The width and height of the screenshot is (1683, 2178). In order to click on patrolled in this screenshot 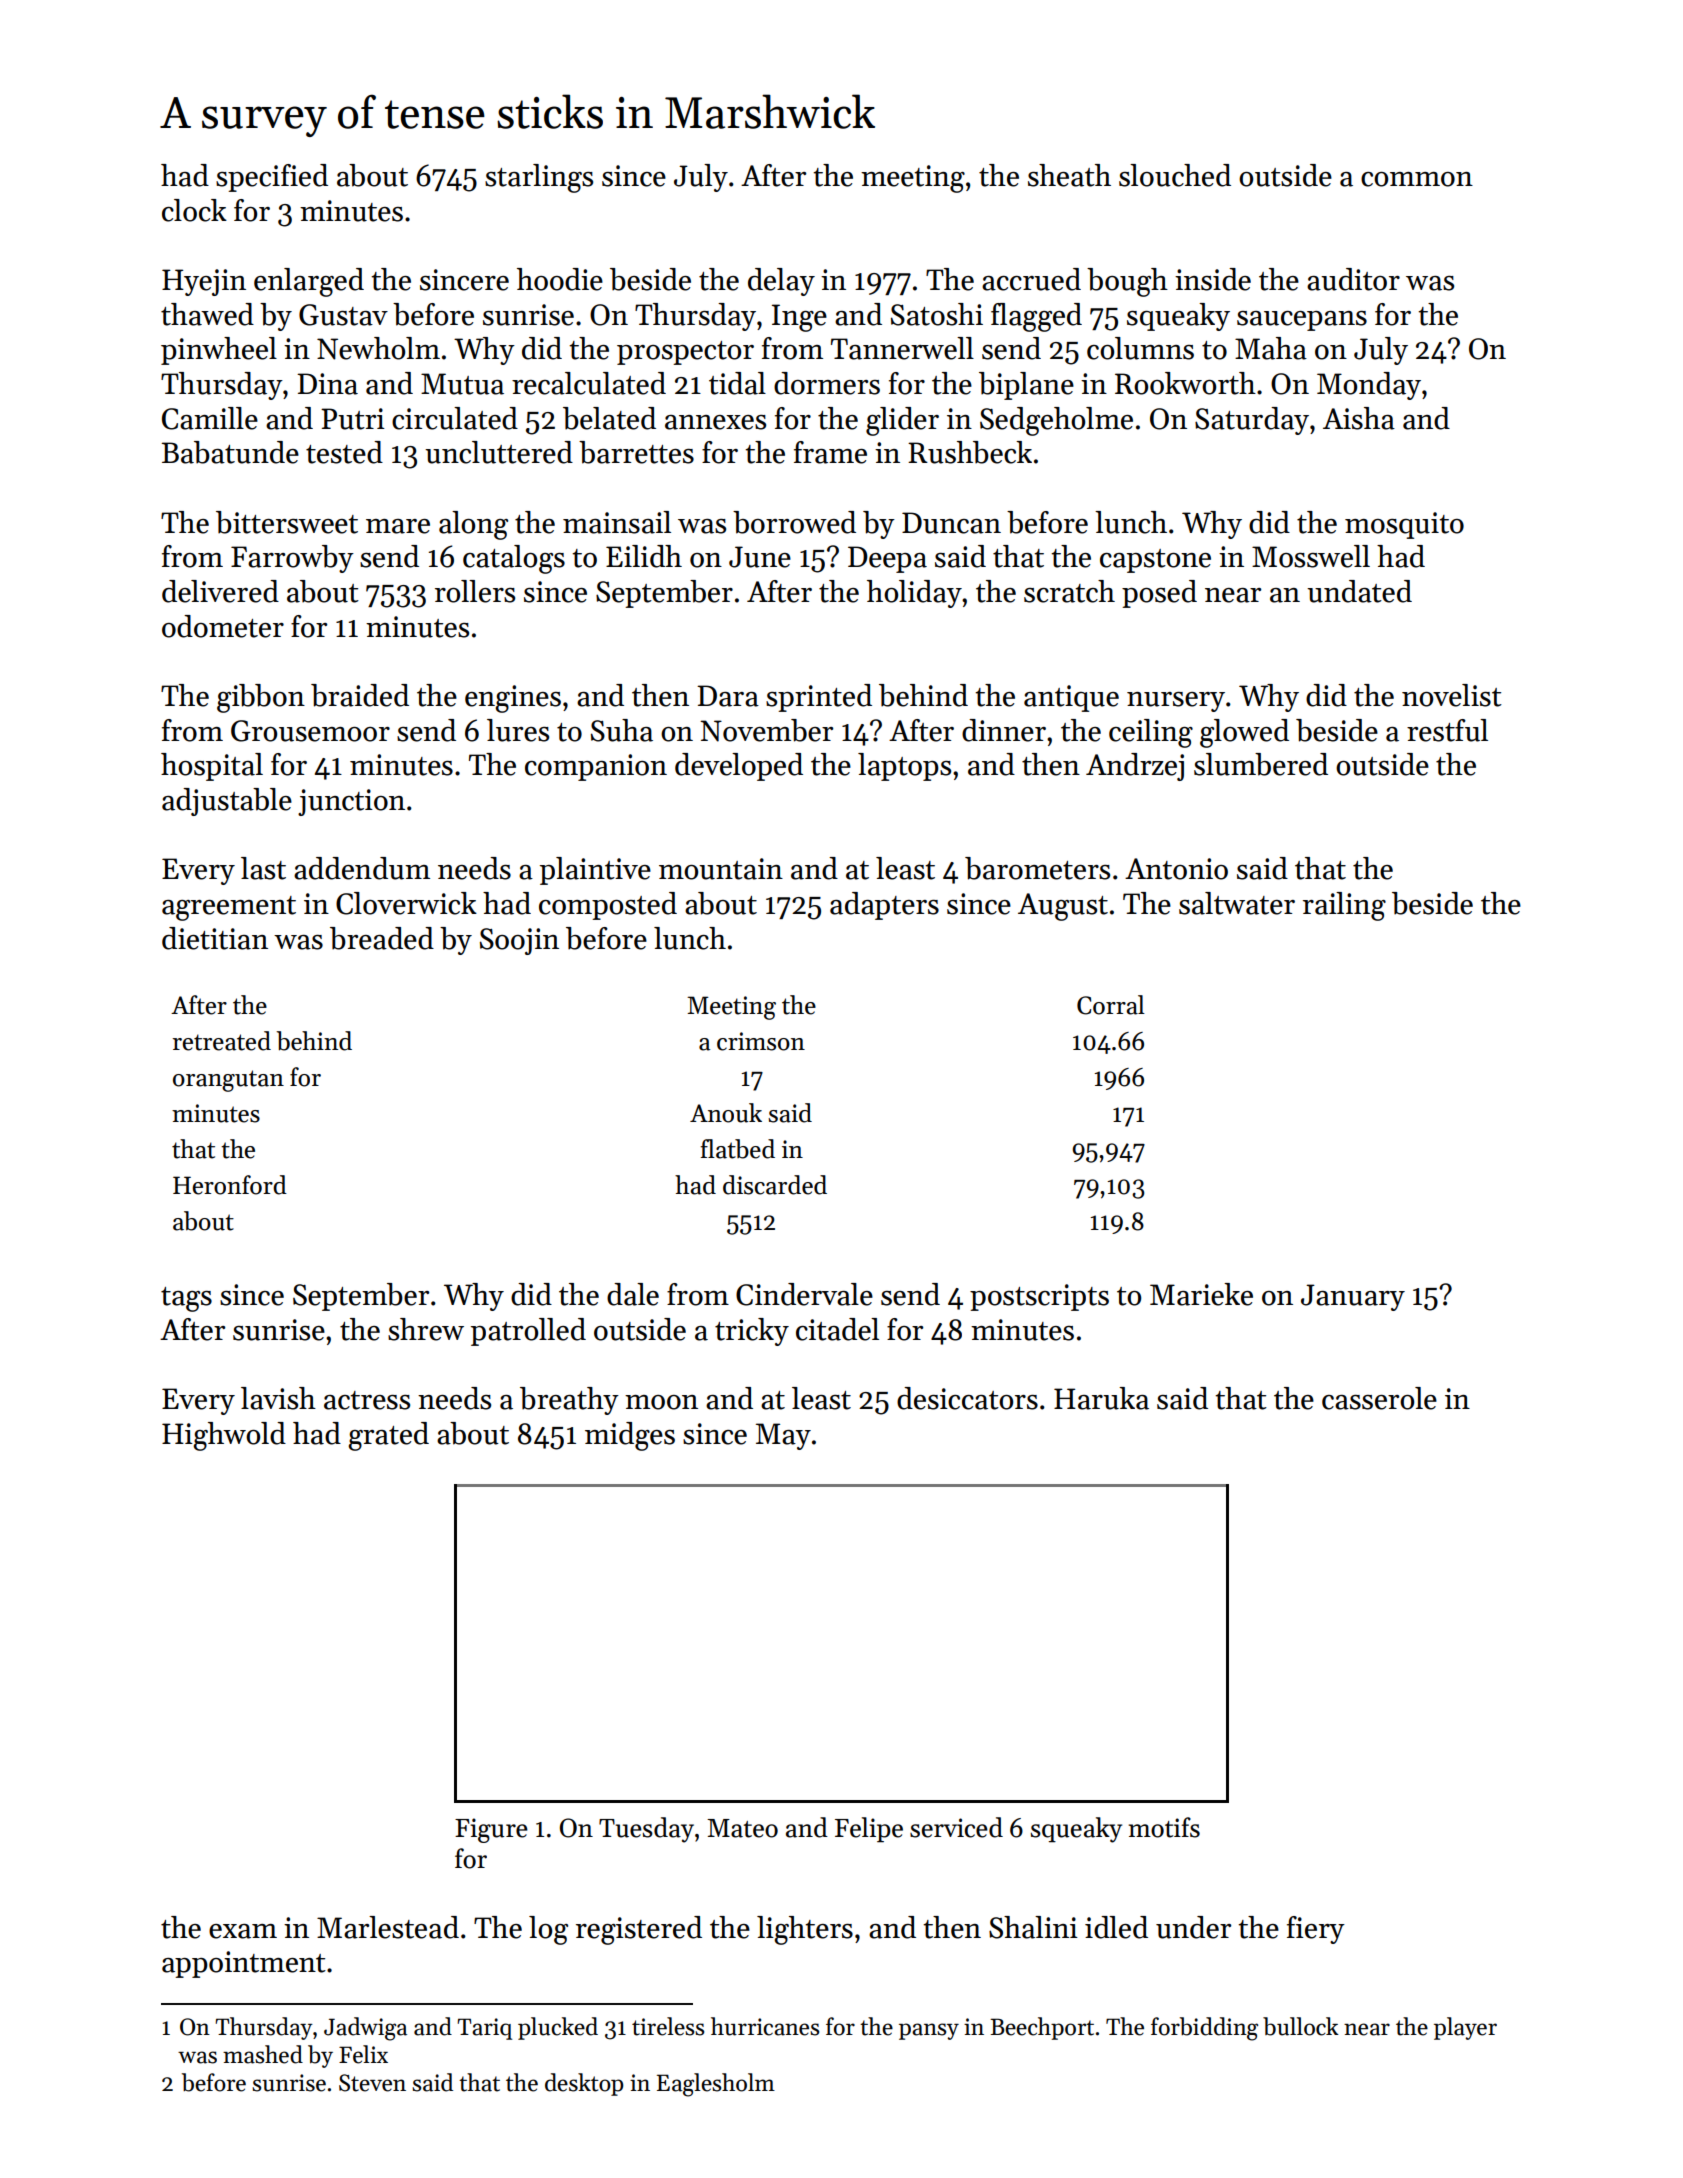, I will do `click(528, 1332)`.
